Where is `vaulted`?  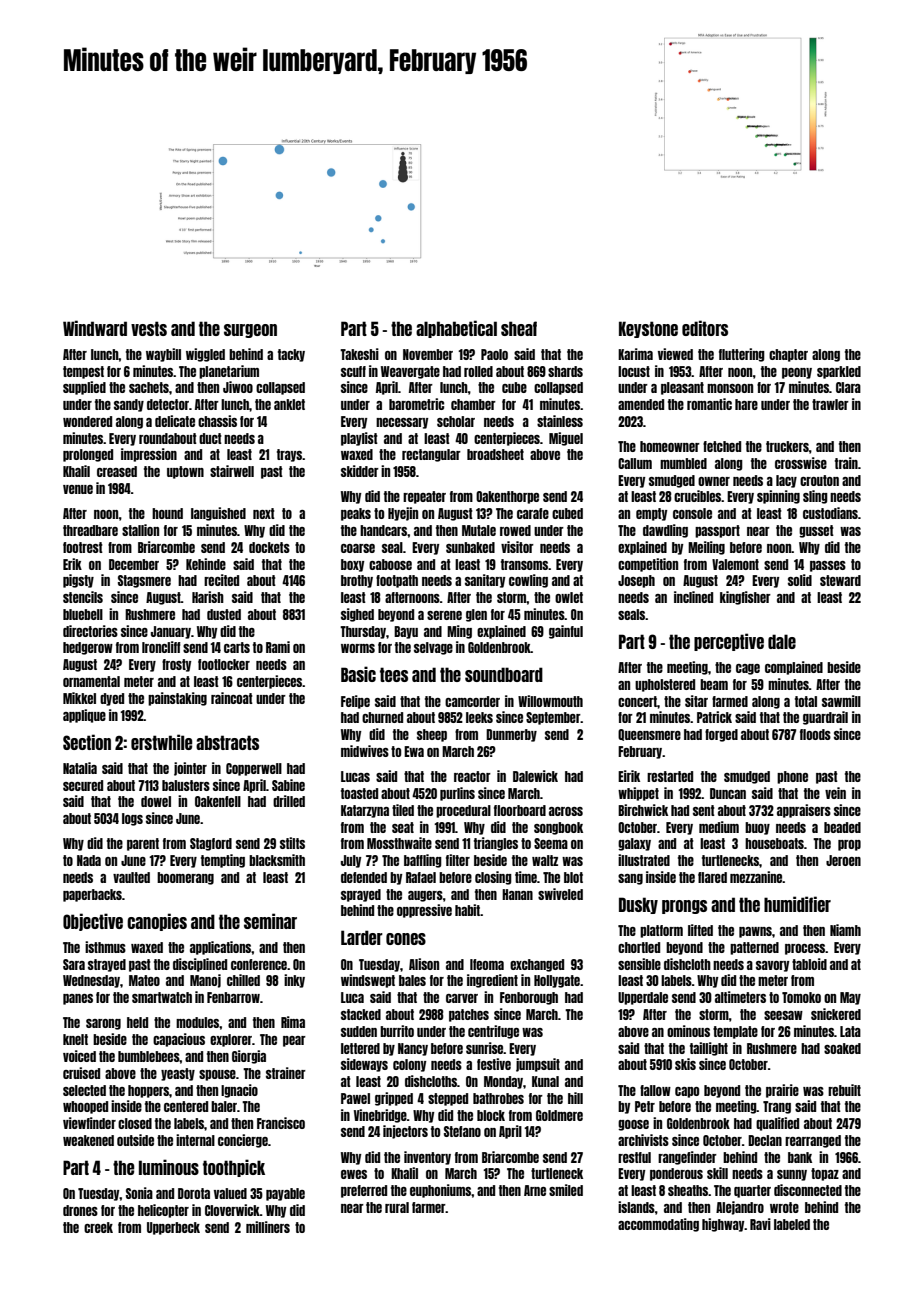
vaulted is located at coordinates (131, 877).
